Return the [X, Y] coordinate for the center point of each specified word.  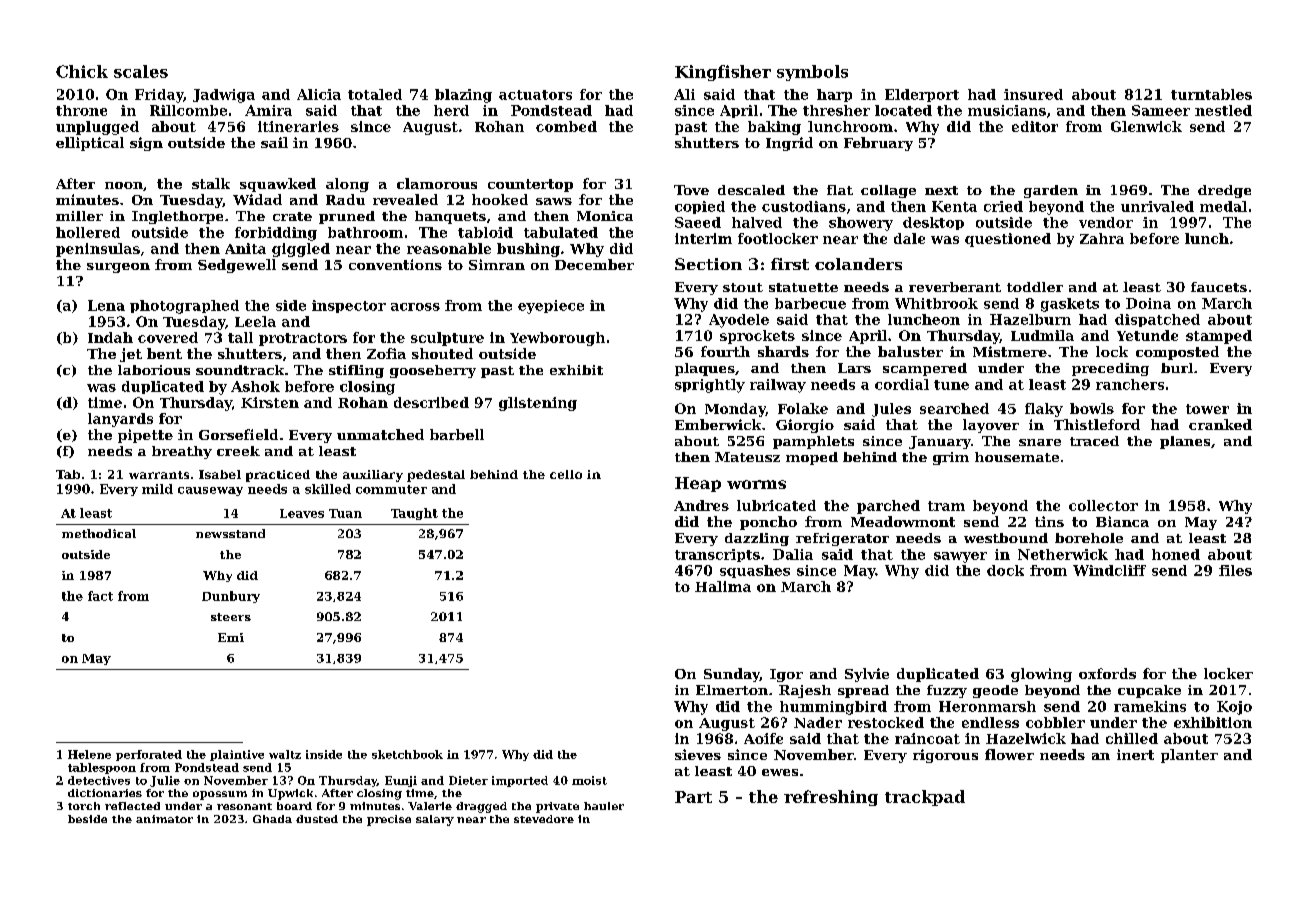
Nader [818, 722]
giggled [301, 250]
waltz [285, 754]
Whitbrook [936, 303]
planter [1189, 756]
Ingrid [789, 144]
